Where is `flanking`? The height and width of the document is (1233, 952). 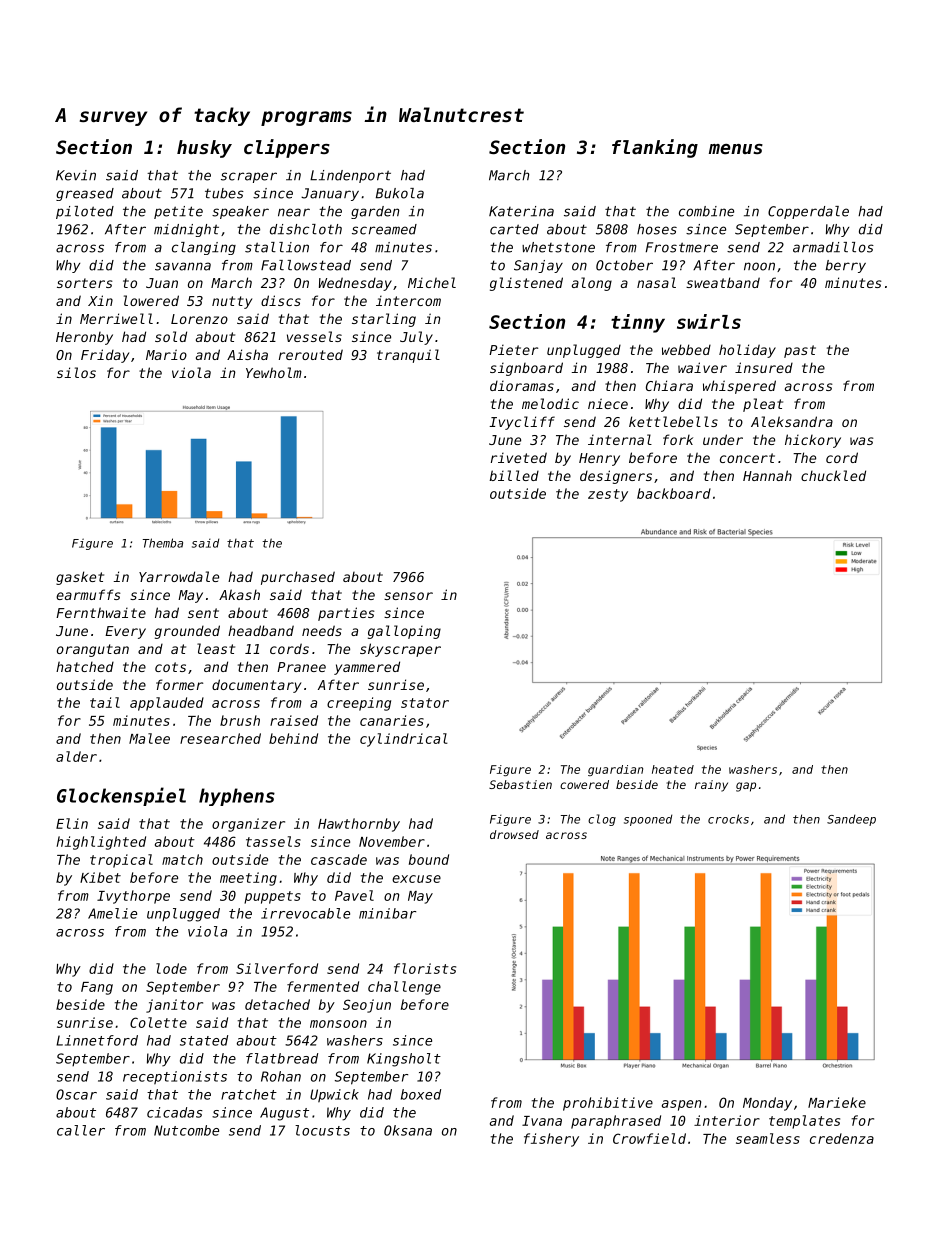 flanking is located at coordinates (655, 148).
